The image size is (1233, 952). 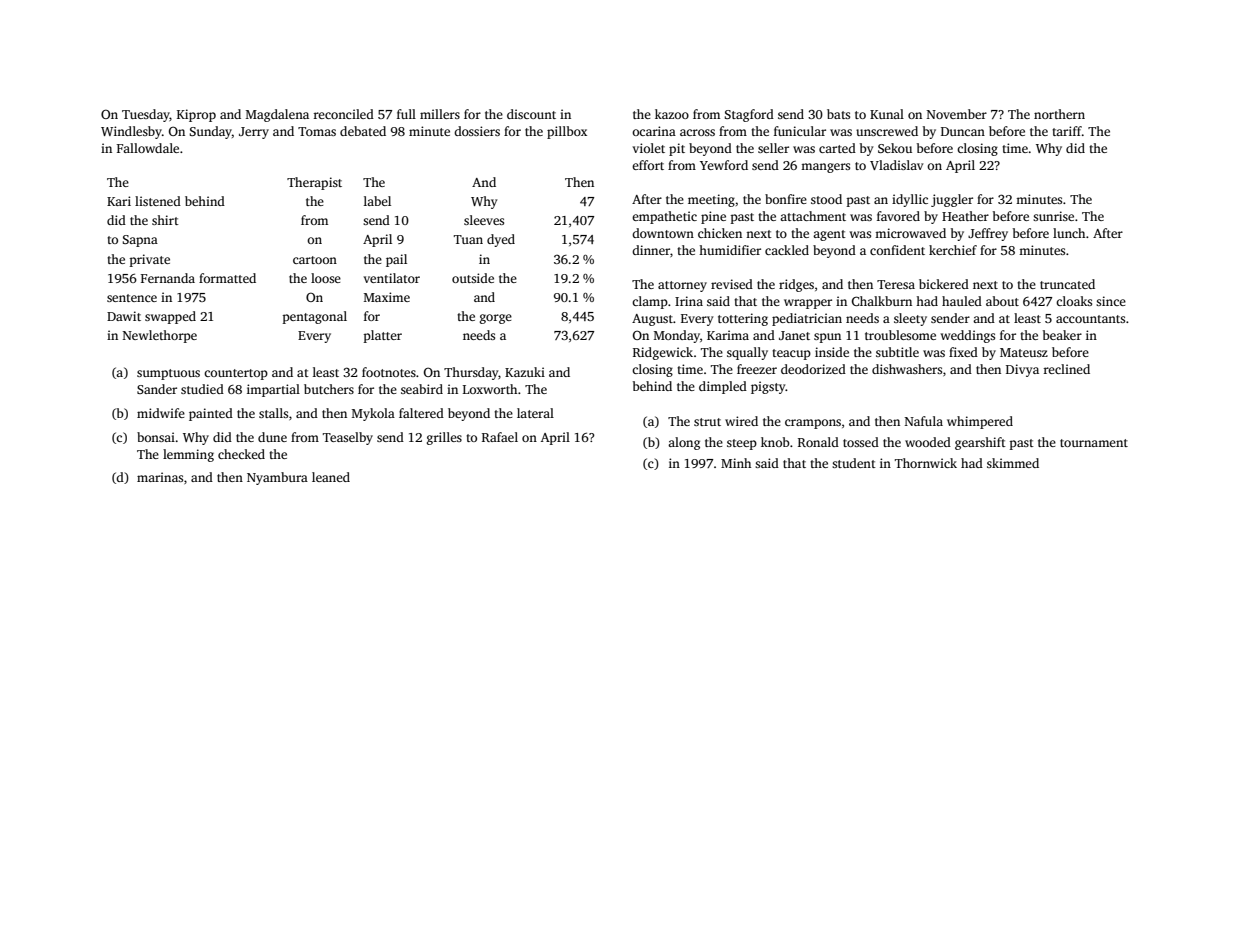 I want to click on Nyambura, so click(x=277, y=478).
